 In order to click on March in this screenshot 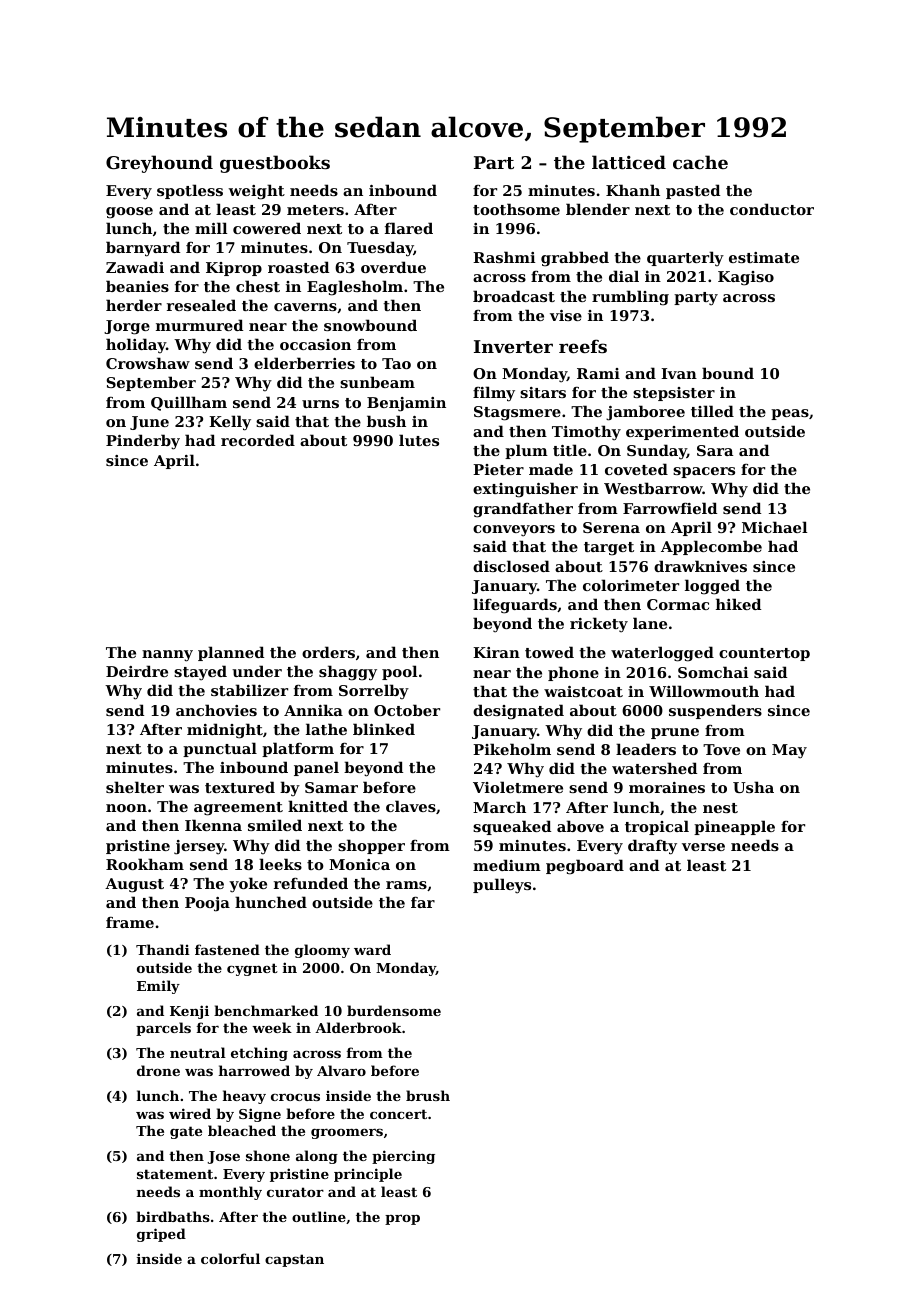, I will do `click(499, 807)`.
